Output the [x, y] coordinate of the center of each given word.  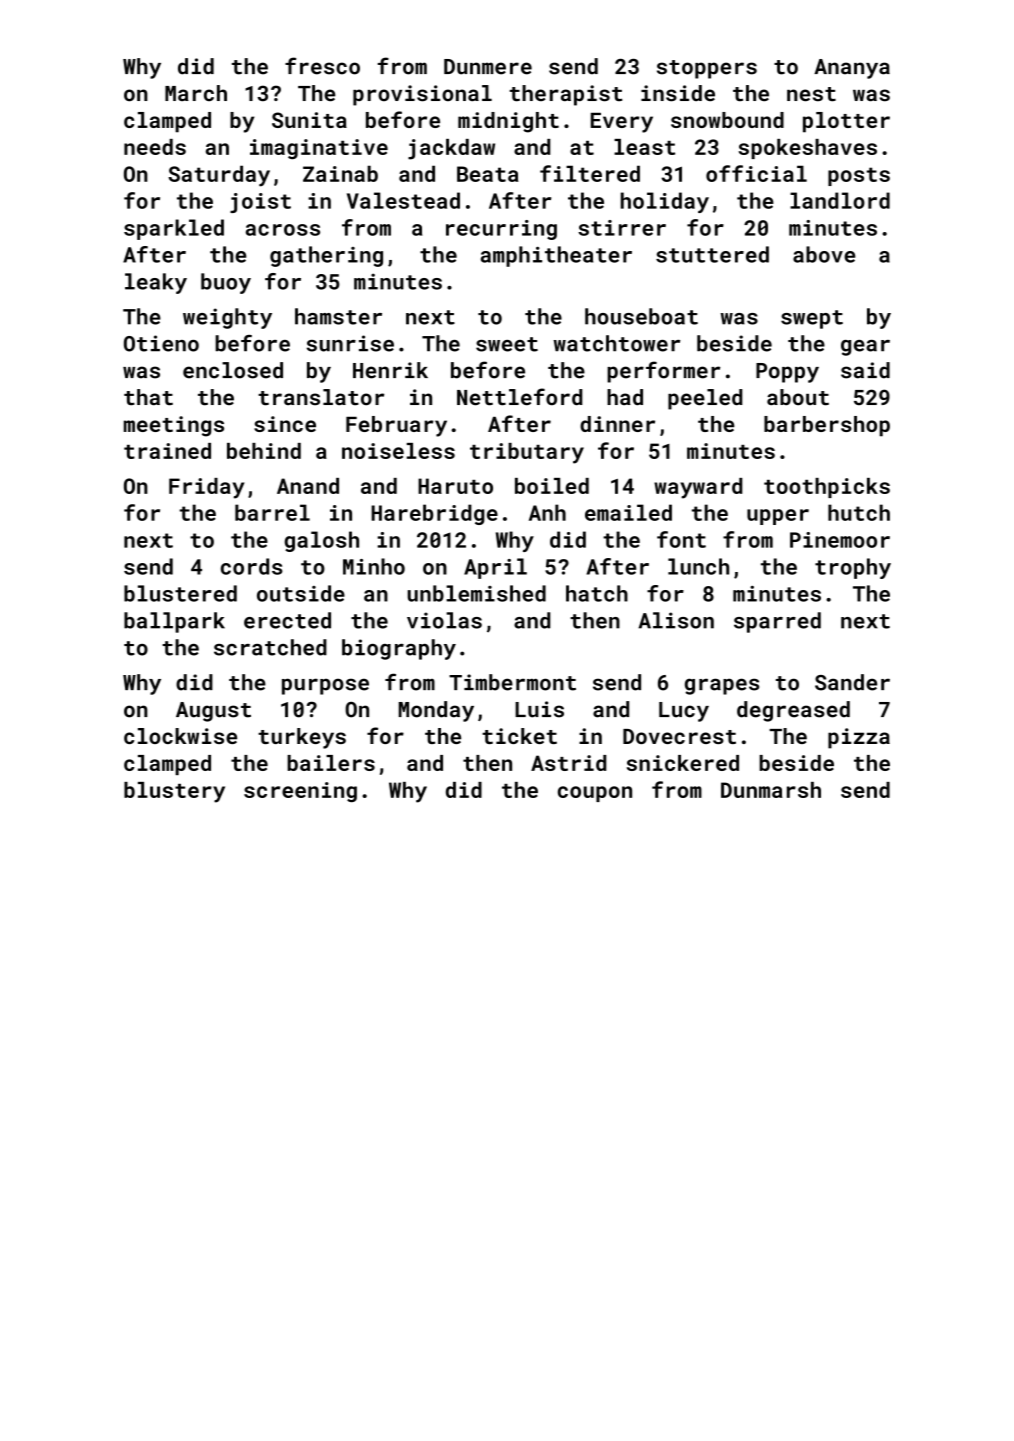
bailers [331, 763]
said [865, 370]
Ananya [852, 69]
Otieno [161, 343]
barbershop [827, 426]
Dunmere [488, 67]
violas [444, 620]
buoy [226, 283]
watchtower [617, 343]
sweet [507, 344]
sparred [777, 622]
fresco [322, 66]
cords [252, 566]
